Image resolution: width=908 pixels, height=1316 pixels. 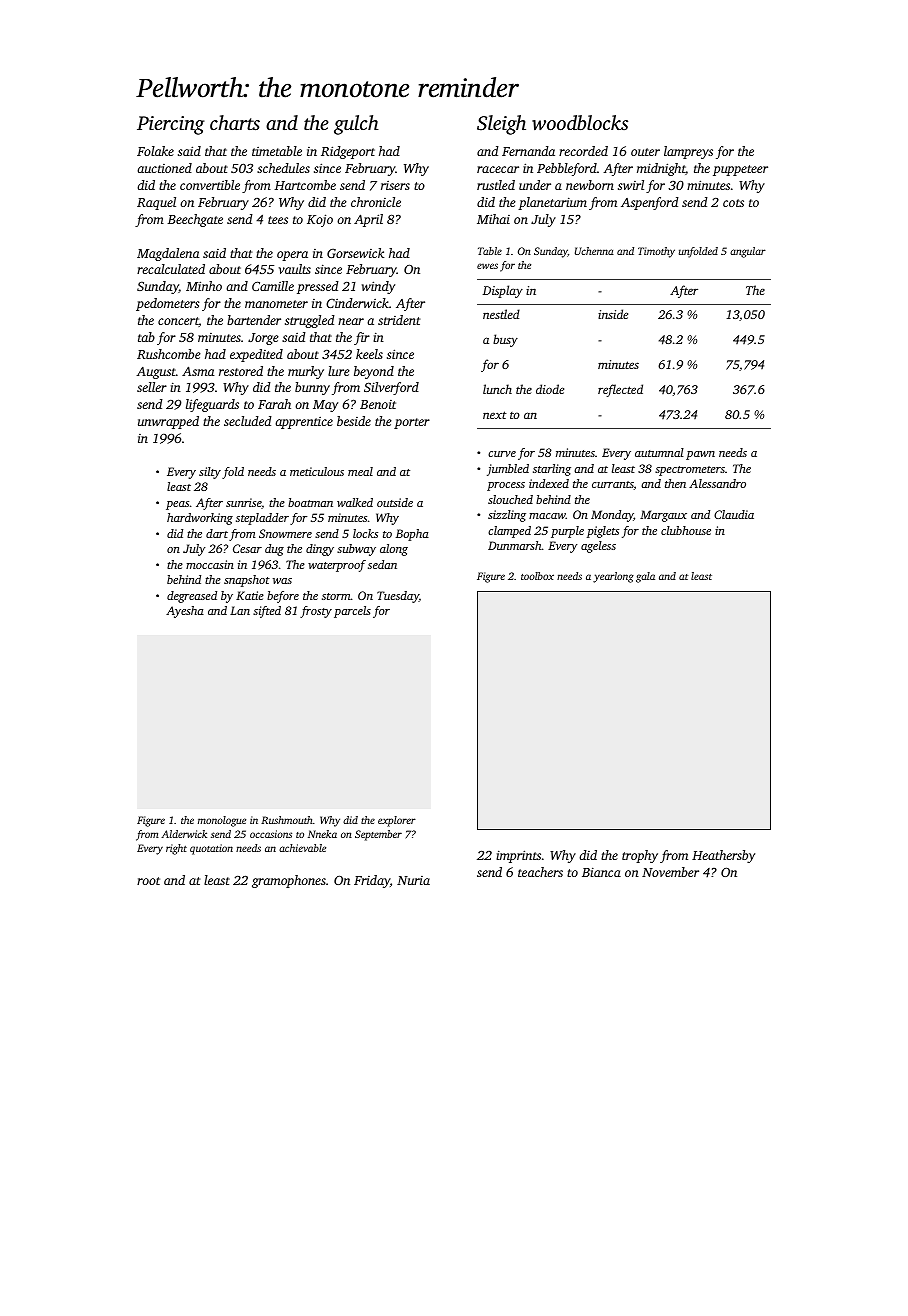 What do you see at coordinates (661, 169) in the document?
I see `midnight` at bounding box center [661, 169].
